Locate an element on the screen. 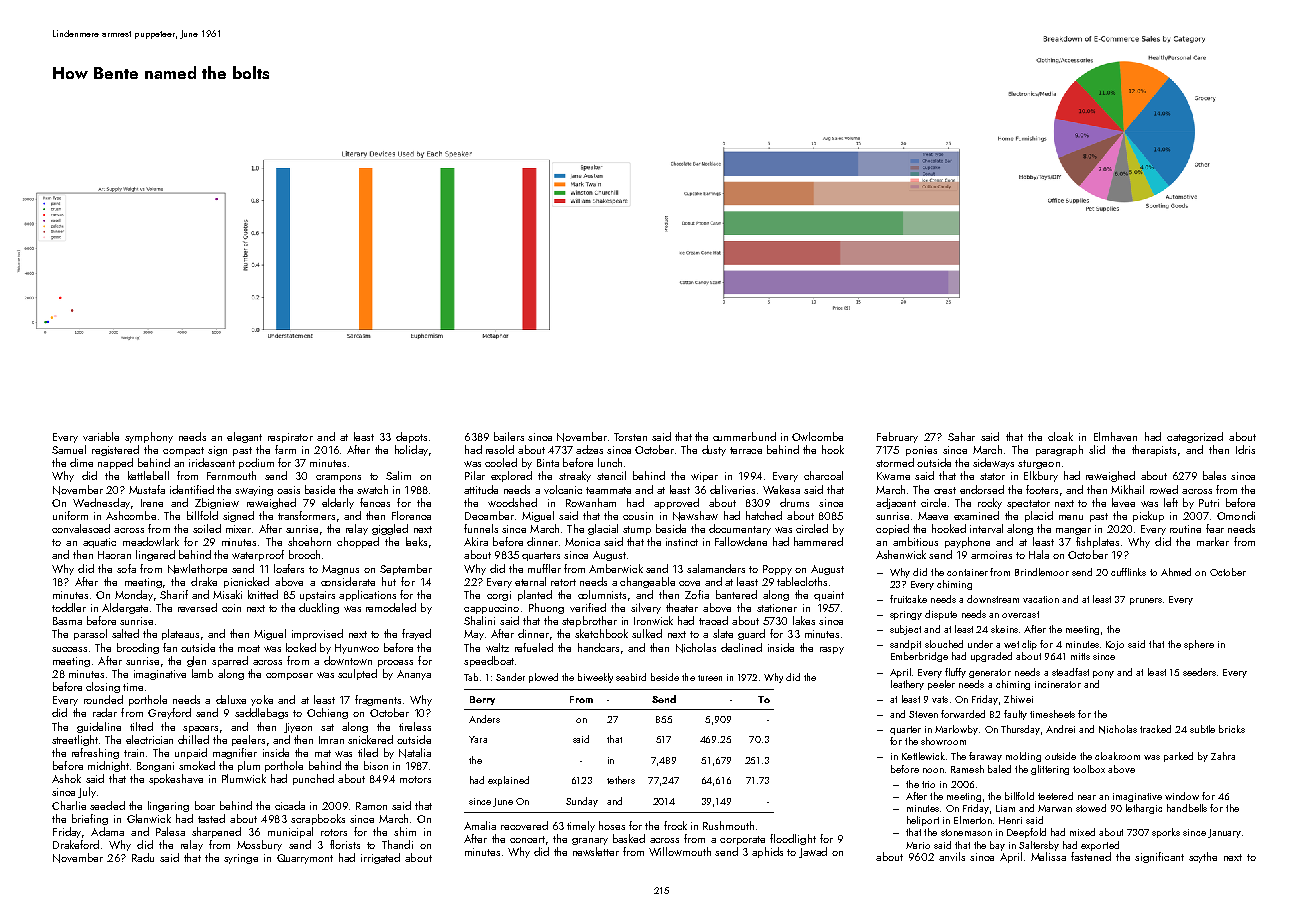 The height and width of the screenshot is (924, 1308). handcars is located at coordinates (598, 647).
